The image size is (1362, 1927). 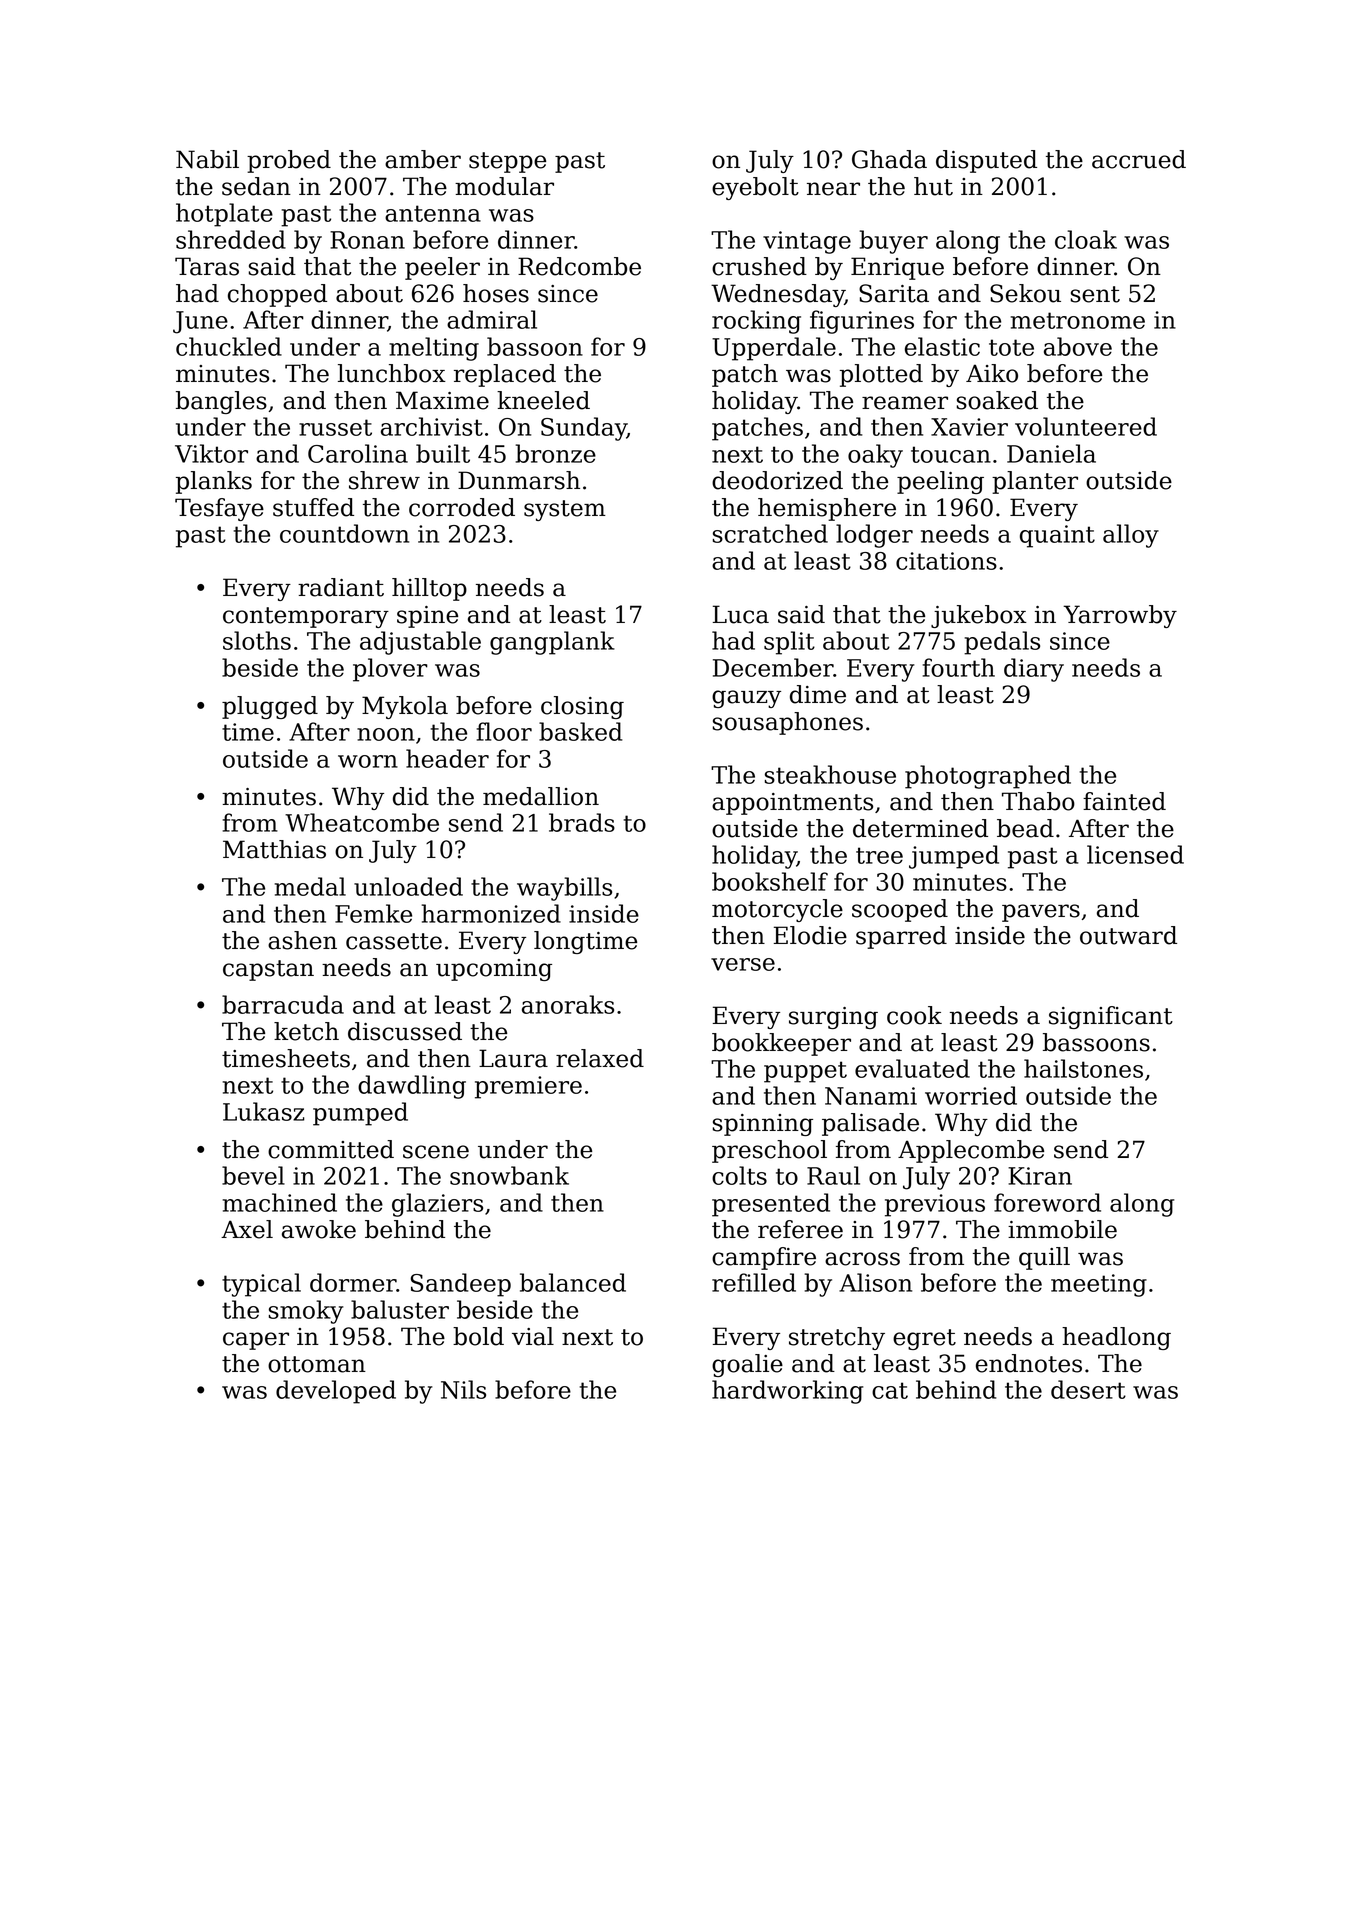 What do you see at coordinates (289, 161) in the screenshot?
I see `probed` at bounding box center [289, 161].
